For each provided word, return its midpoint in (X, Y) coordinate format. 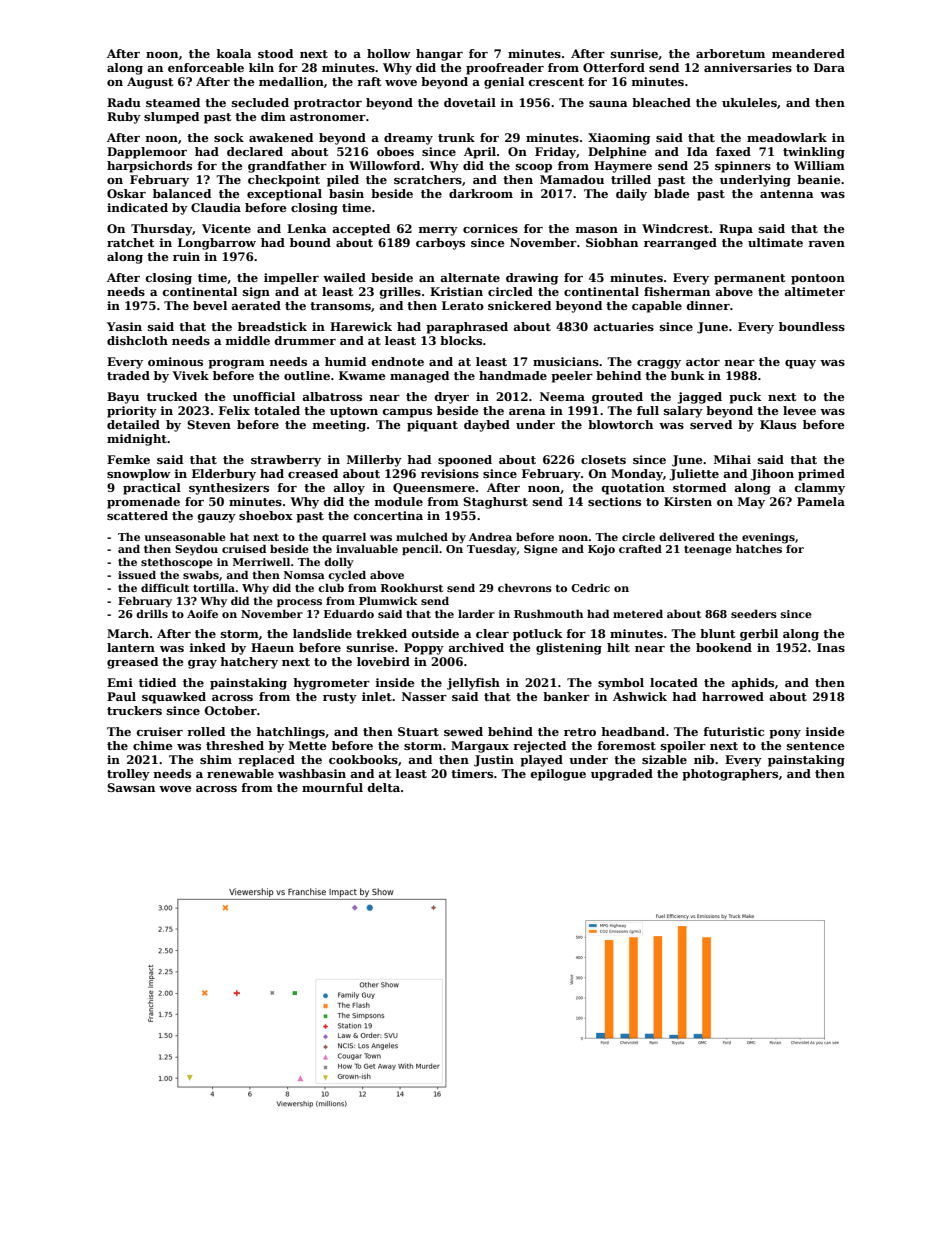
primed (821, 475)
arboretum (730, 53)
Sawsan (131, 787)
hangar (439, 55)
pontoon (818, 279)
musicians (566, 361)
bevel (210, 305)
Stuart (418, 731)
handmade (513, 375)
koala (234, 53)
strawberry (286, 461)
